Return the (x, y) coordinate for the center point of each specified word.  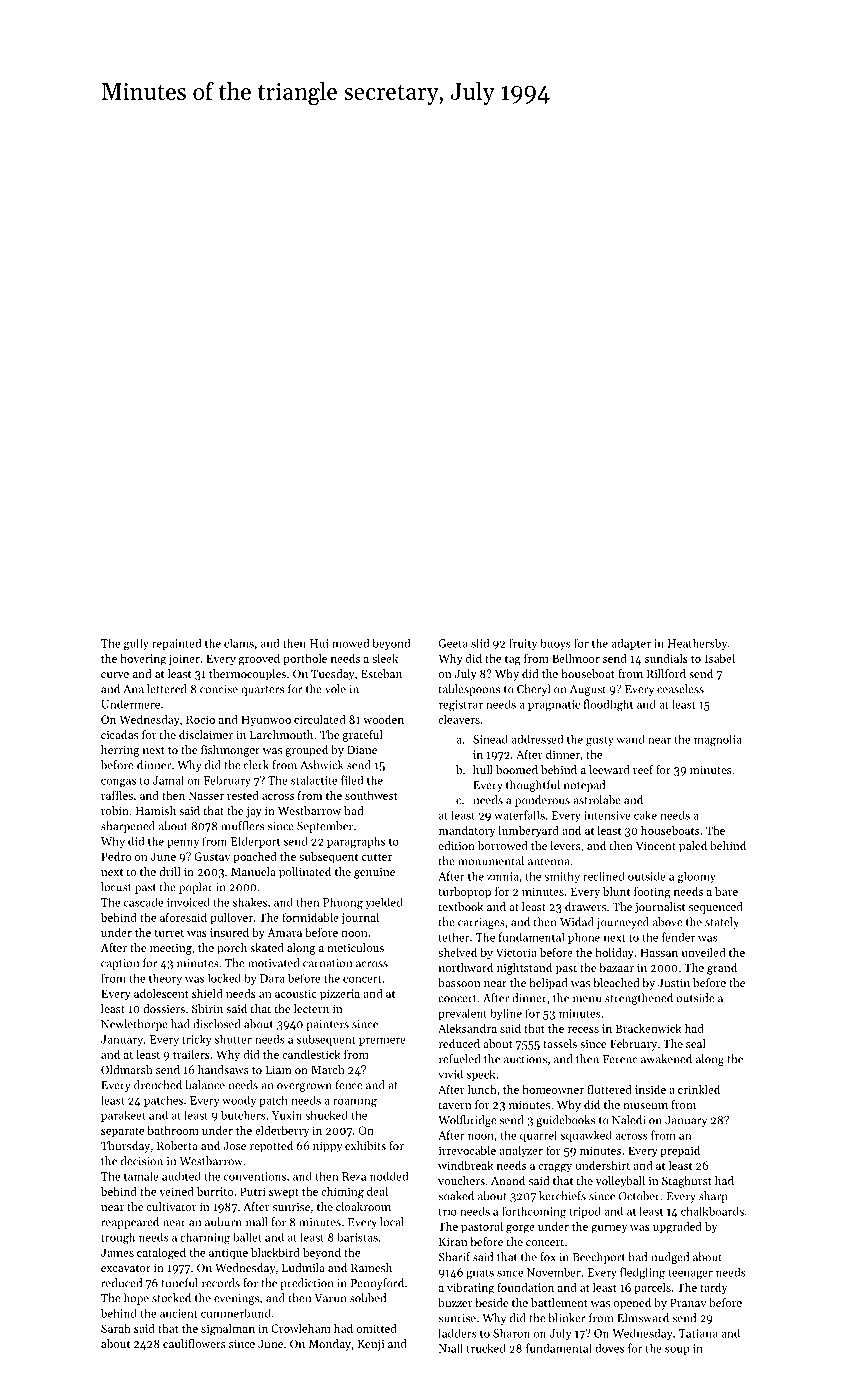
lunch (482, 1089)
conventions (255, 1176)
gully (136, 644)
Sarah (116, 1328)
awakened (666, 1059)
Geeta (453, 643)
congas (118, 782)
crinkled (699, 1089)
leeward (609, 769)
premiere (382, 1040)
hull (483, 769)
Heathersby (697, 644)
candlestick (311, 1054)
